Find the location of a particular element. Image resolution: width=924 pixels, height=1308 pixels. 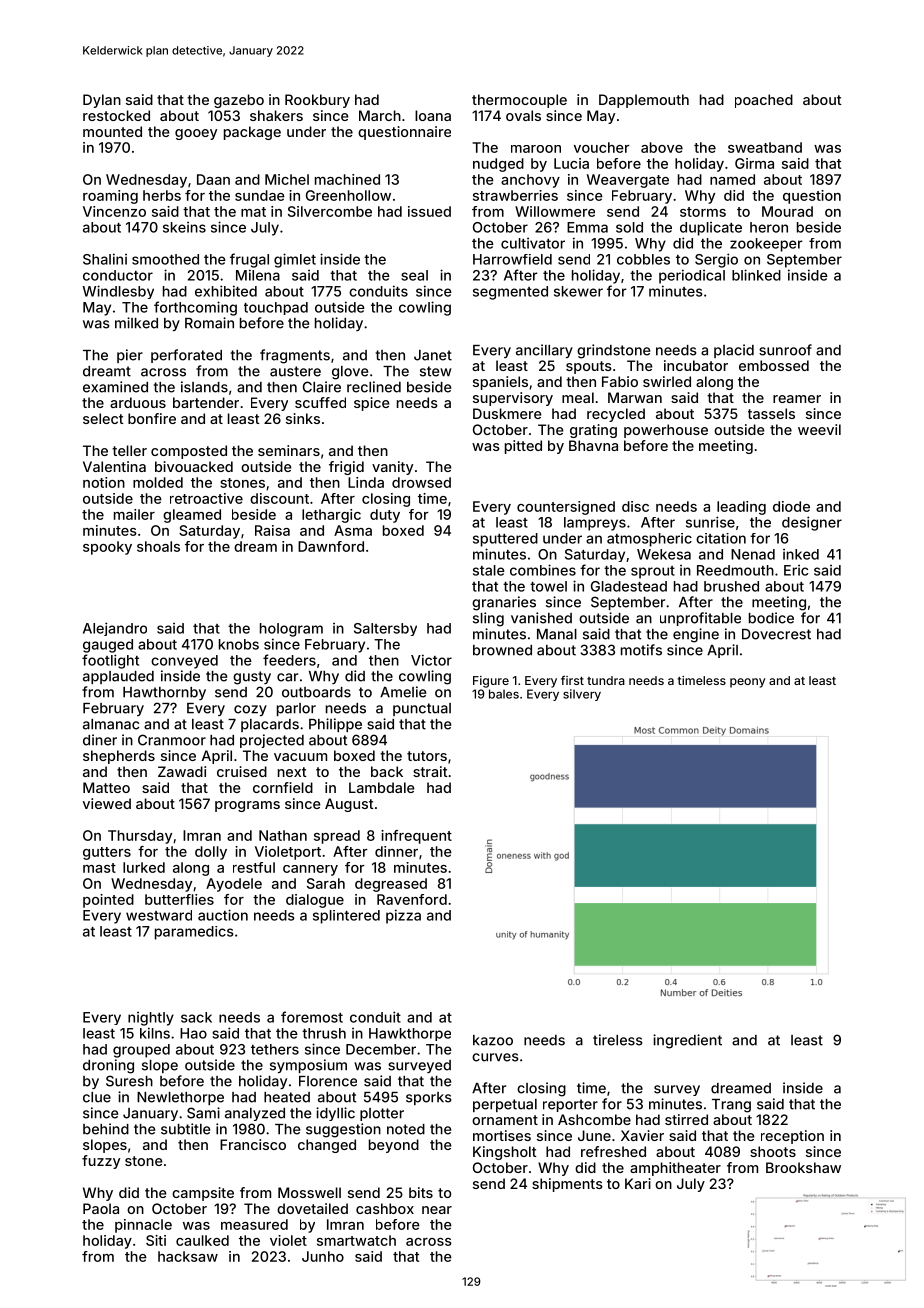

mast is located at coordinates (99, 868).
